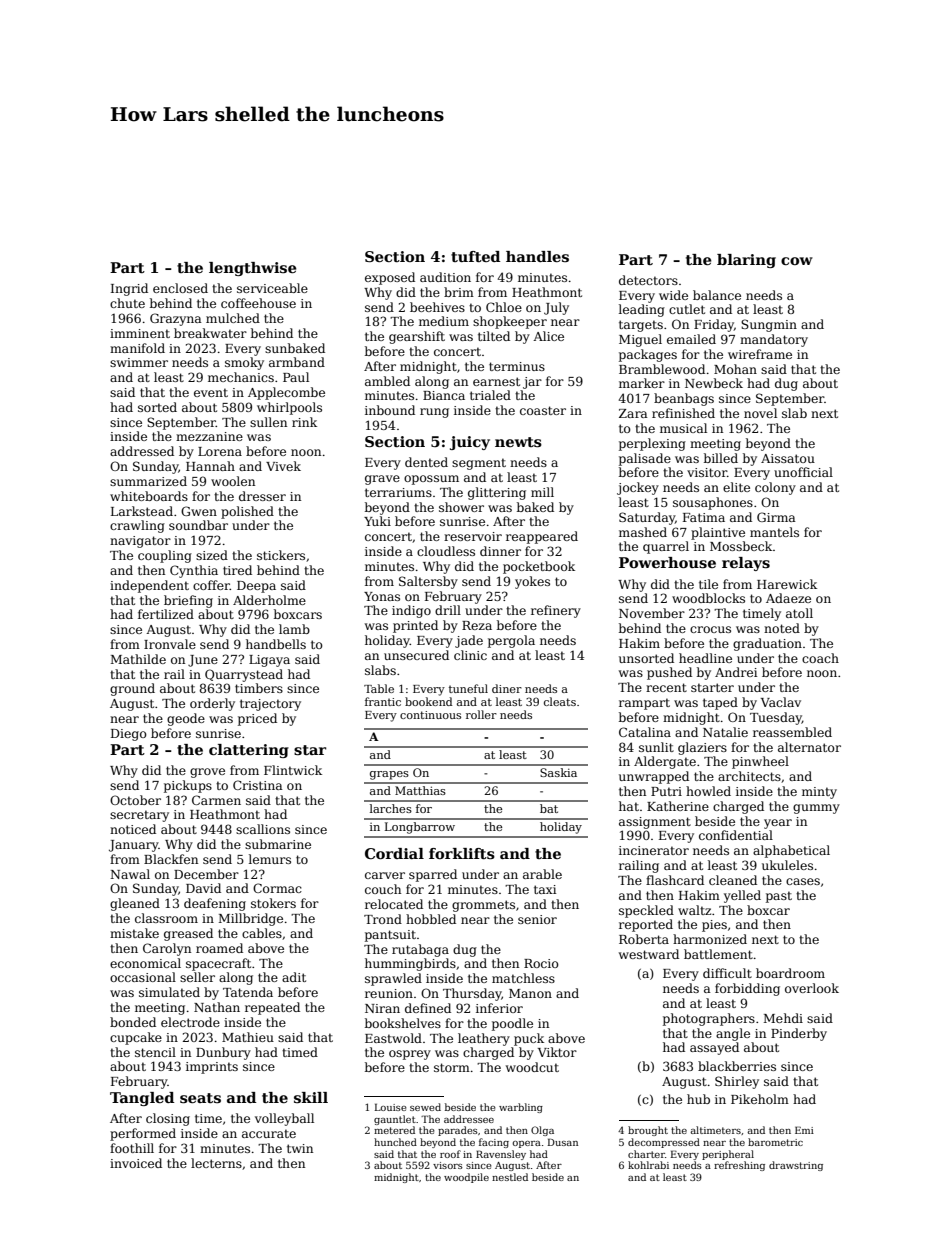 Image resolution: width=952 pixels, height=1233 pixels. I want to click on woodpile, so click(466, 1178).
